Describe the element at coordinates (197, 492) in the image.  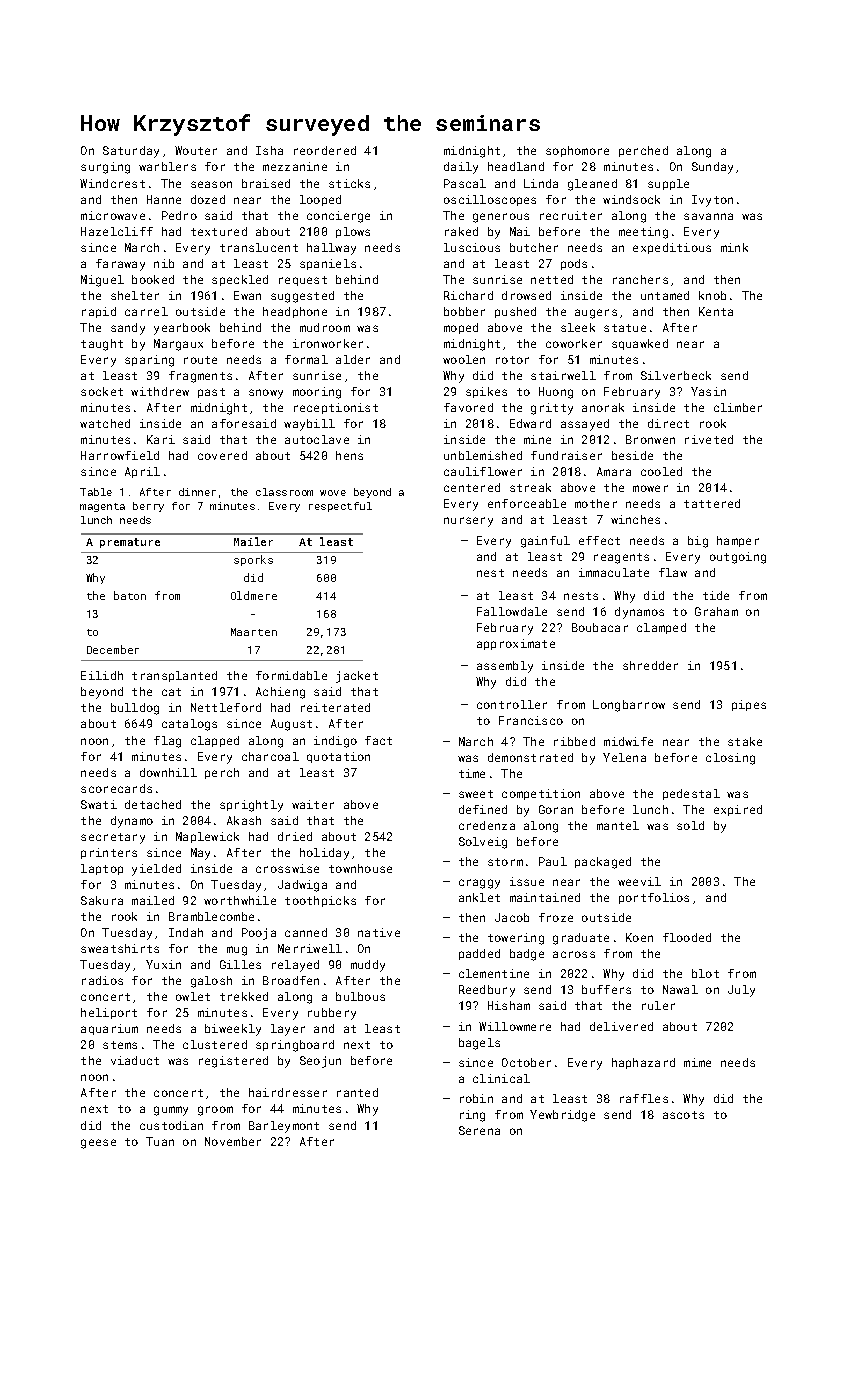
I see `dinner` at that location.
